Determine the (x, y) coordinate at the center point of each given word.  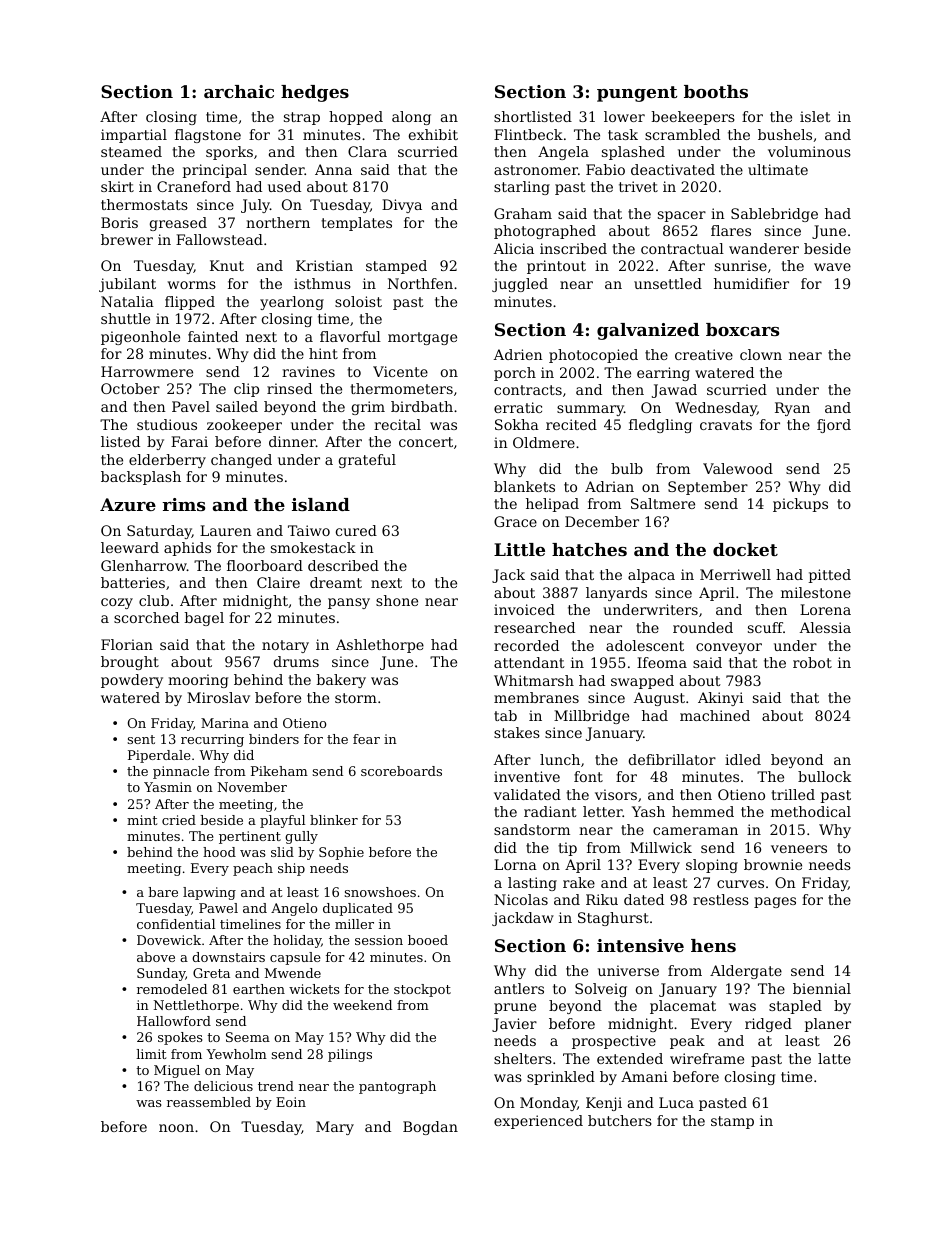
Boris (119, 222)
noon (176, 1128)
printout (556, 267)
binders (274, 739)
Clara (367, 151)
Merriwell (735, 574)
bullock (824, 776)
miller (354, 924)
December (602, 521)
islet (815, 116)
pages (775, 902)
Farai (189, 441)
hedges (315, 93)
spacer (682, 216)
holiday (297, 941)
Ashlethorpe (380, 646)
